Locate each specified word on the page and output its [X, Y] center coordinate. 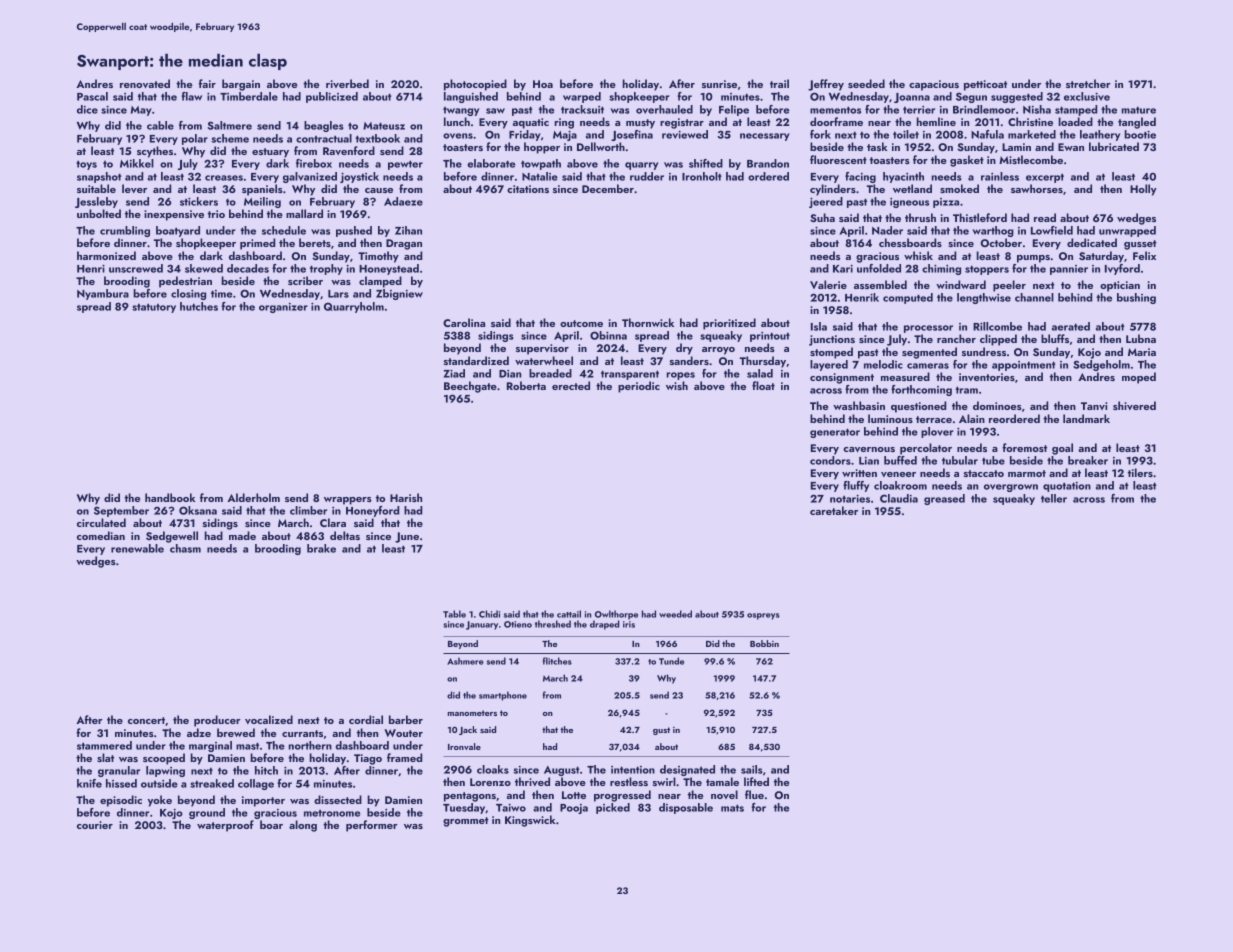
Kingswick [530, 821]
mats [732, 808]
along [303, 826]
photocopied [475, 85]
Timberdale [249, 96]
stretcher [1088, 83]
